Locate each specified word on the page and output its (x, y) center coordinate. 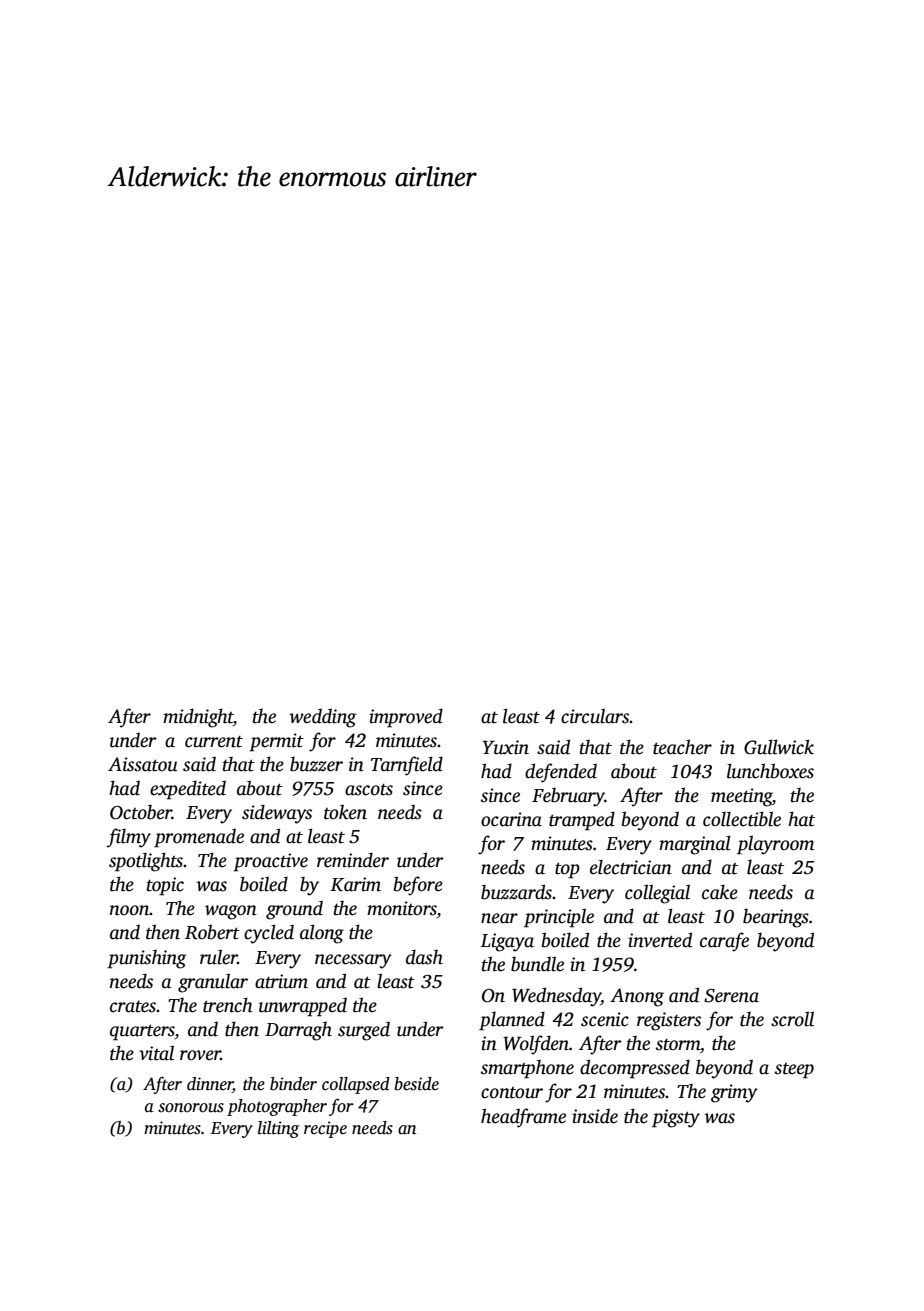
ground (294, 910)
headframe (523, 1118)
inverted (660, 940)
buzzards (516, 892)
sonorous (191, 1108)
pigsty (676, 1118)
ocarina (511, 819)
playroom (775, 845)
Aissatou (143, 764)
